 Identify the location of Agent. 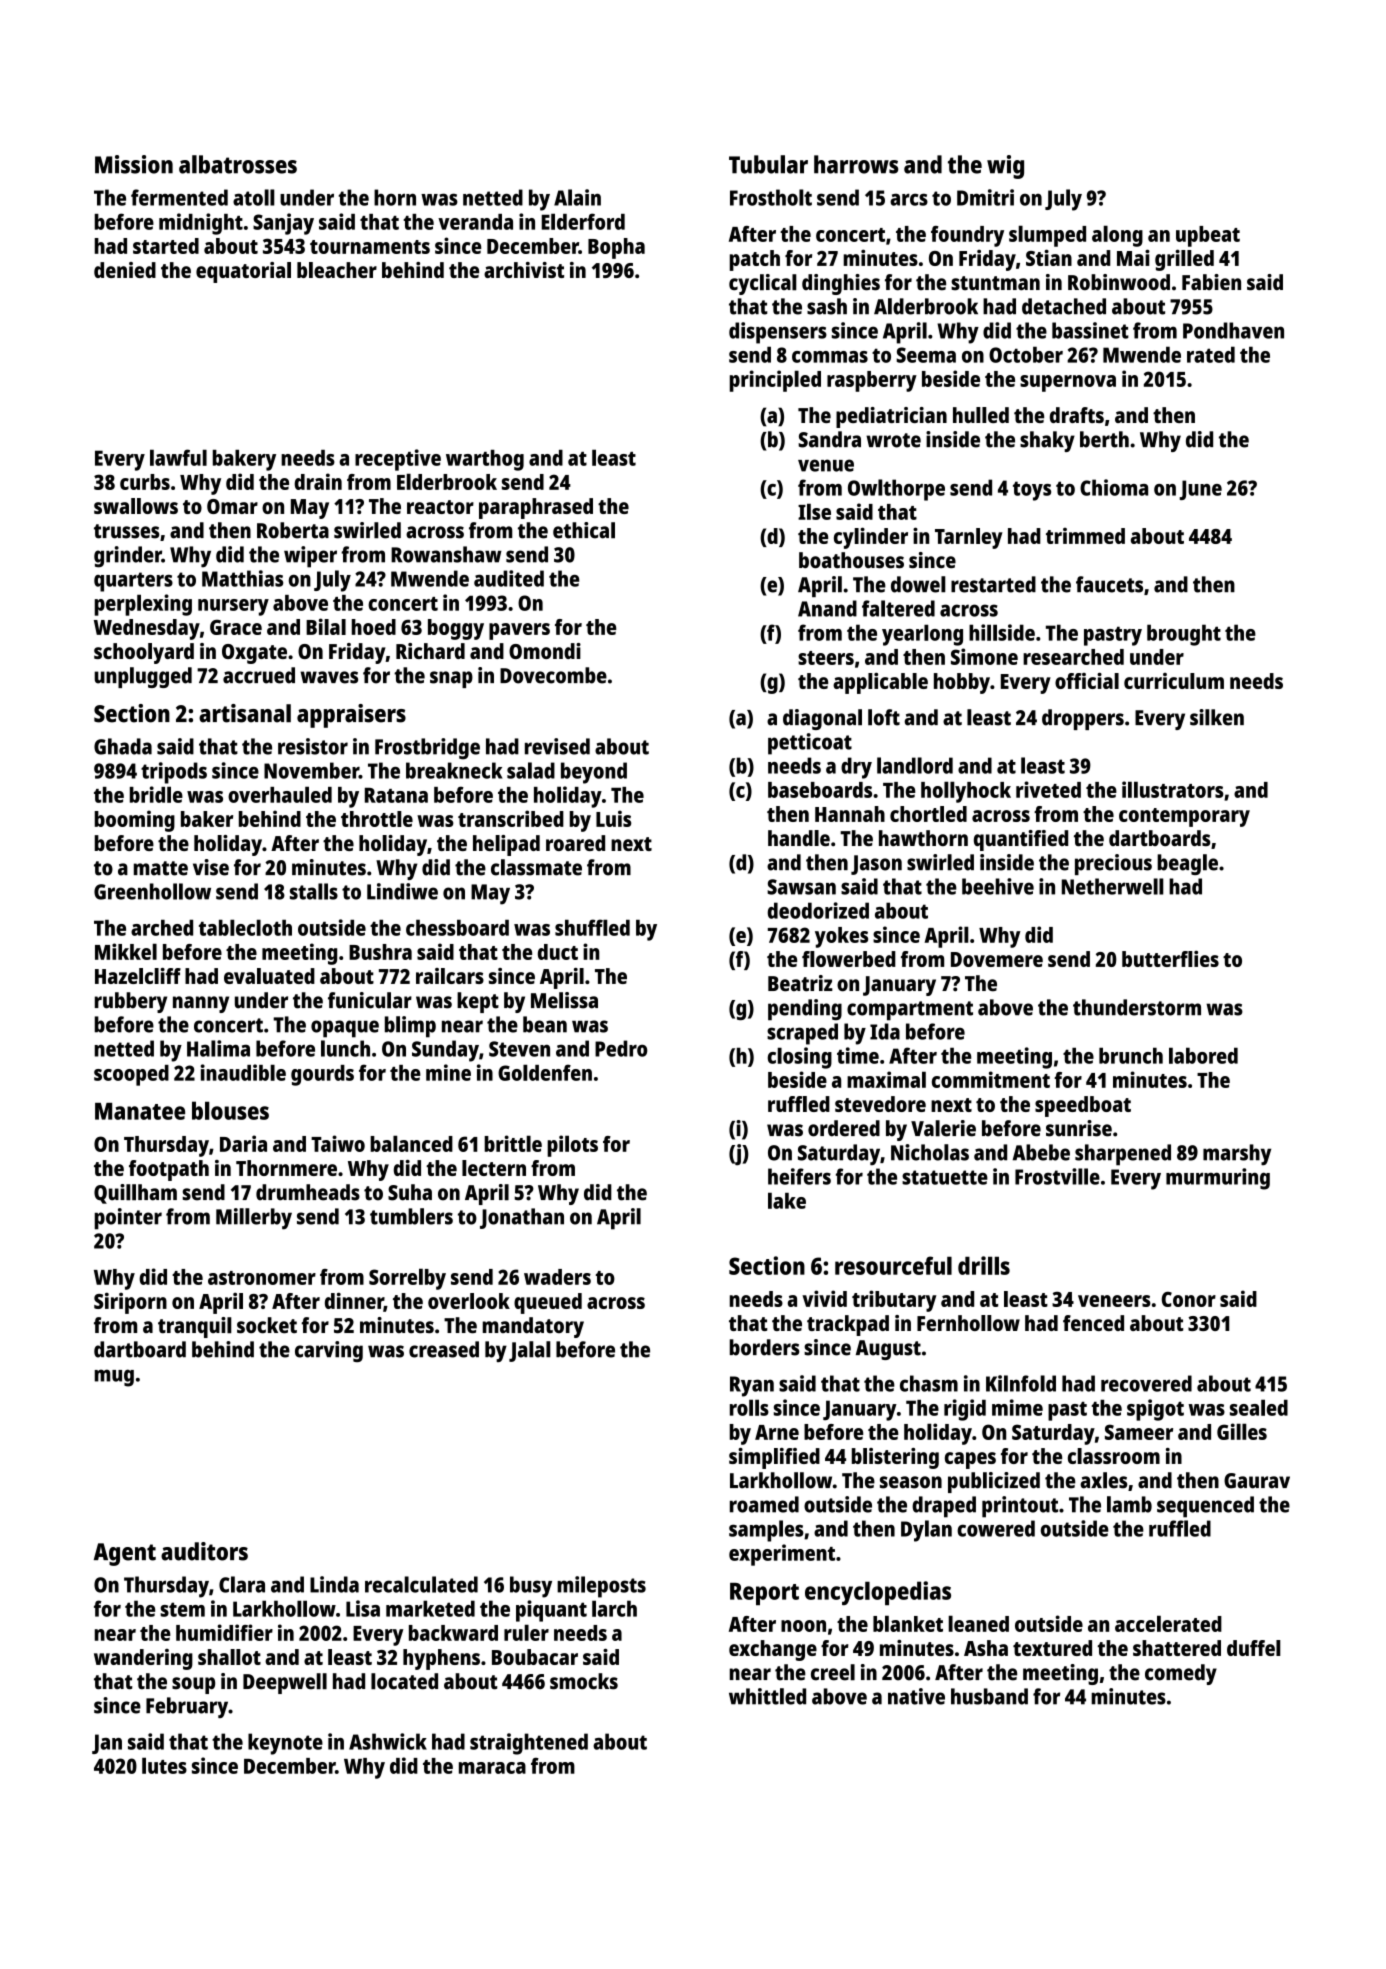
(125, 1554).
